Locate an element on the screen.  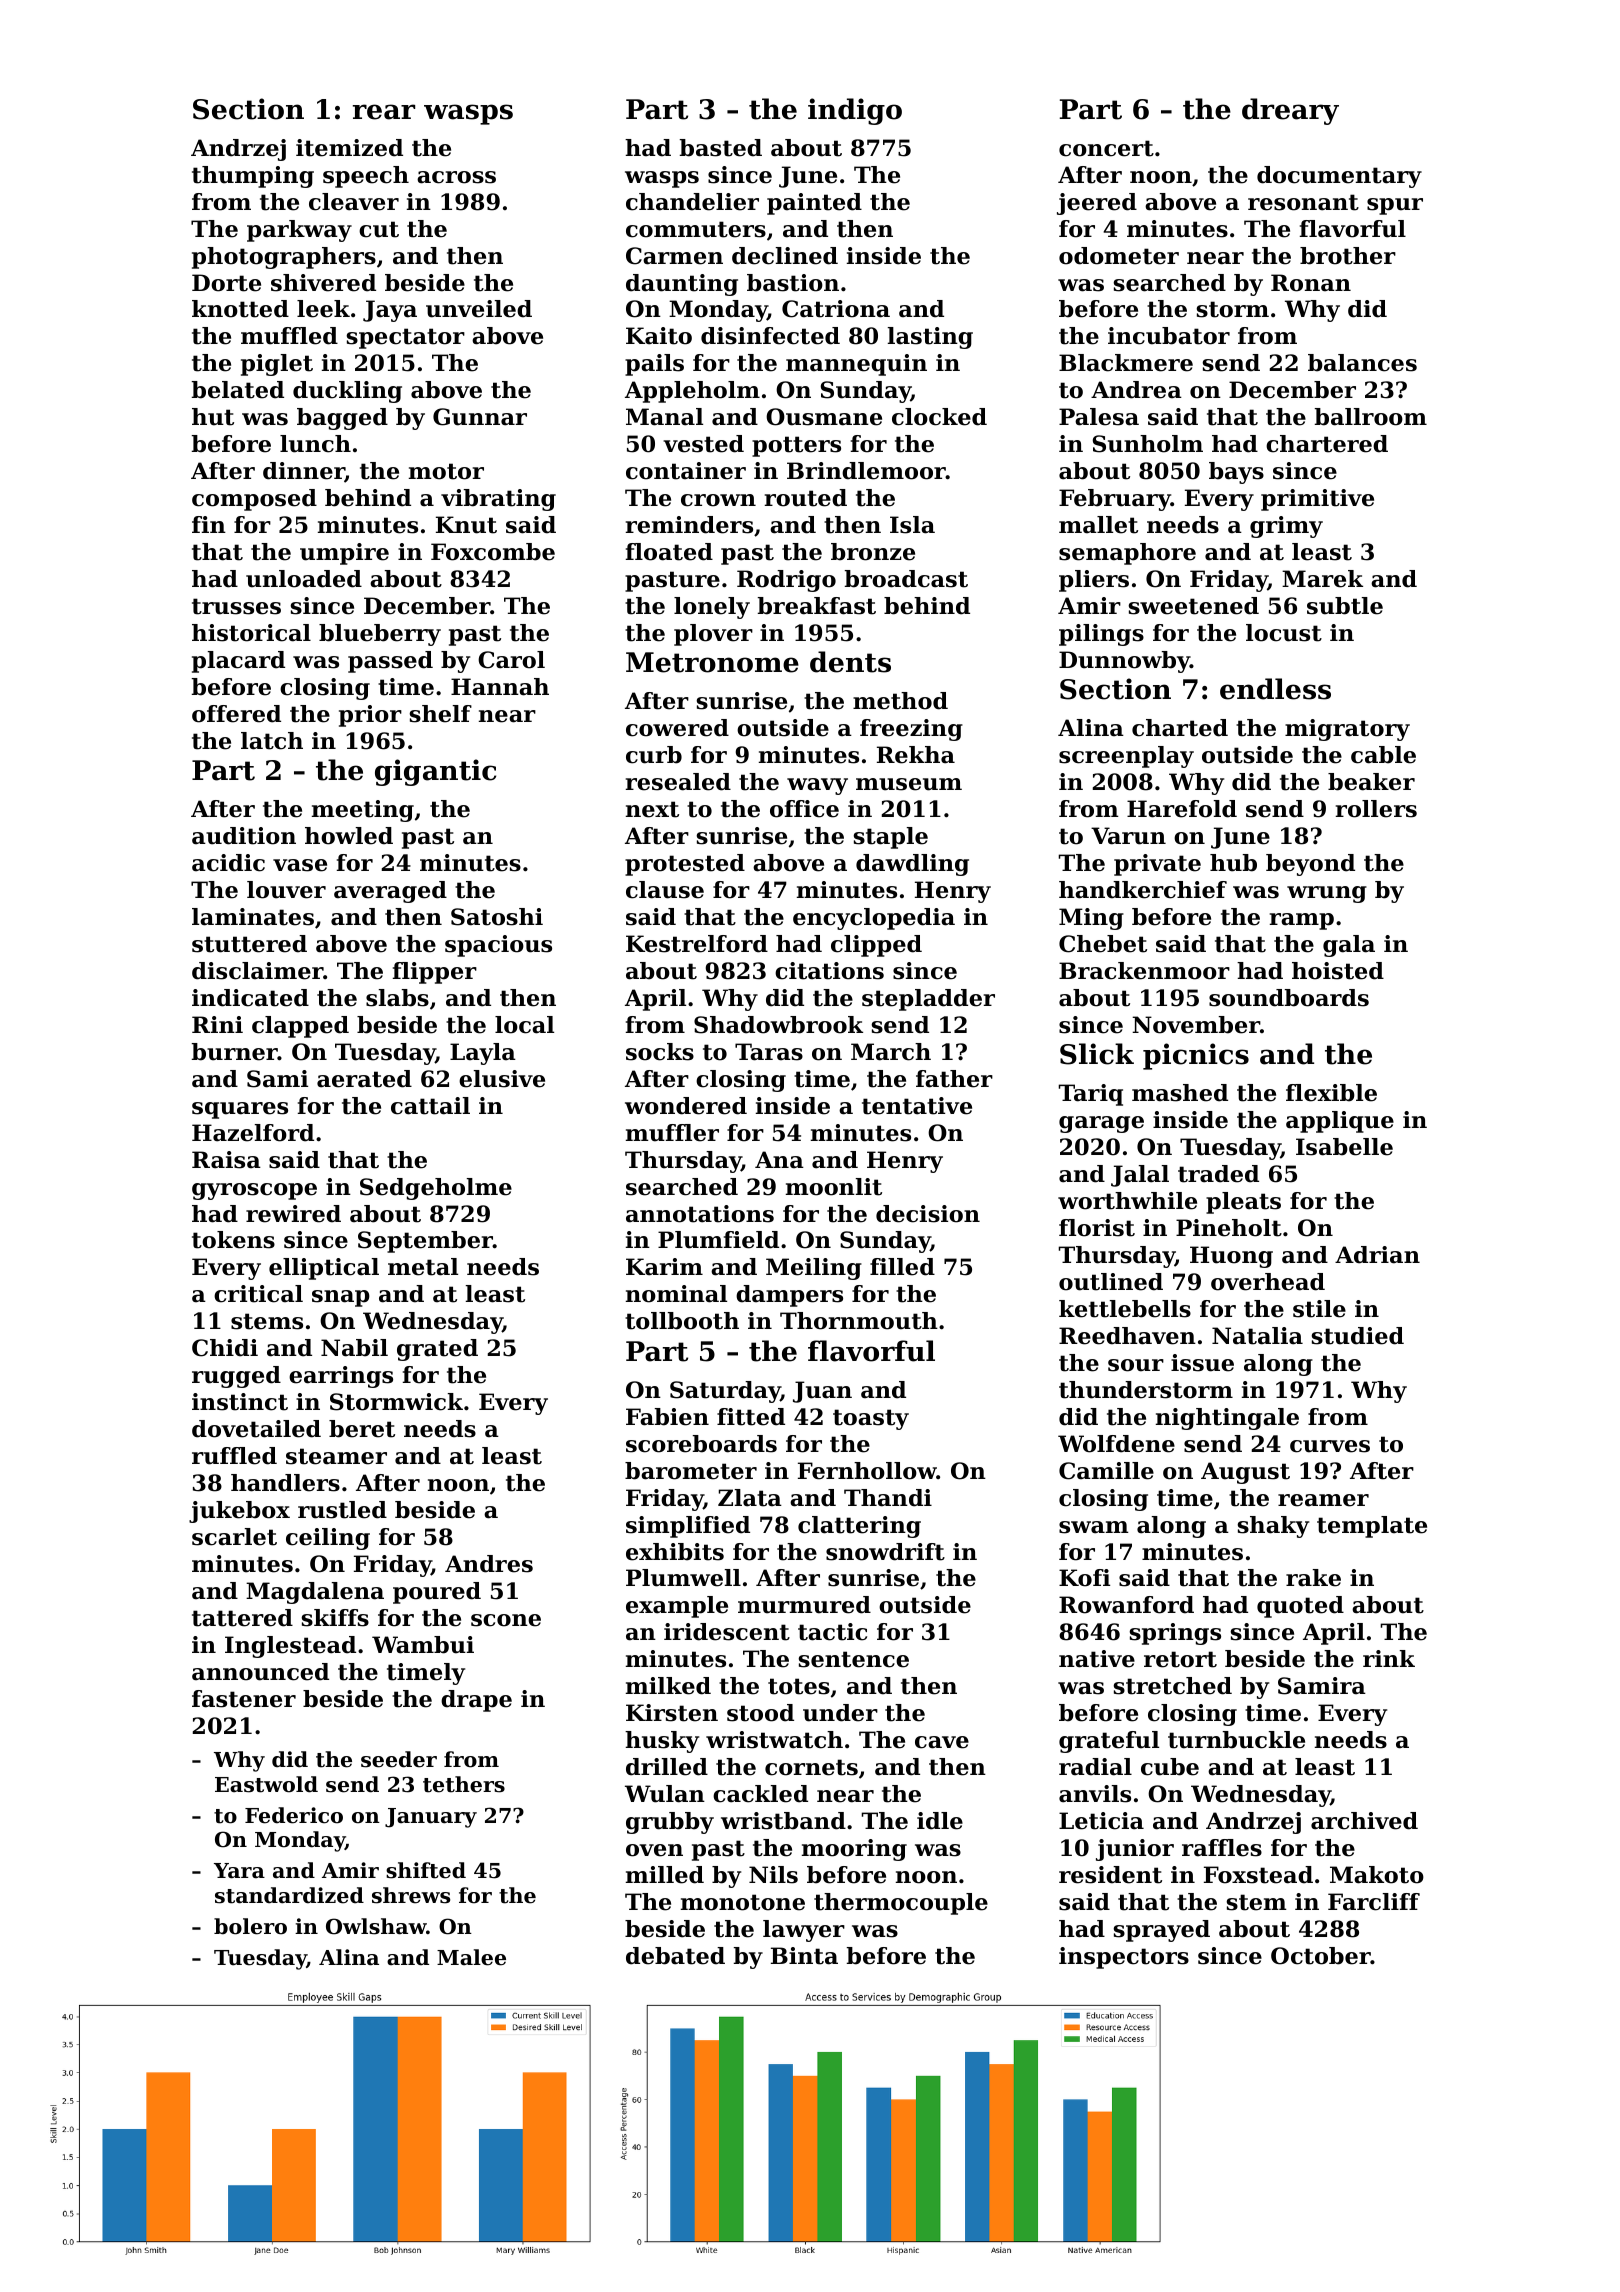
bolero is located at coordinates (250, 1926).
